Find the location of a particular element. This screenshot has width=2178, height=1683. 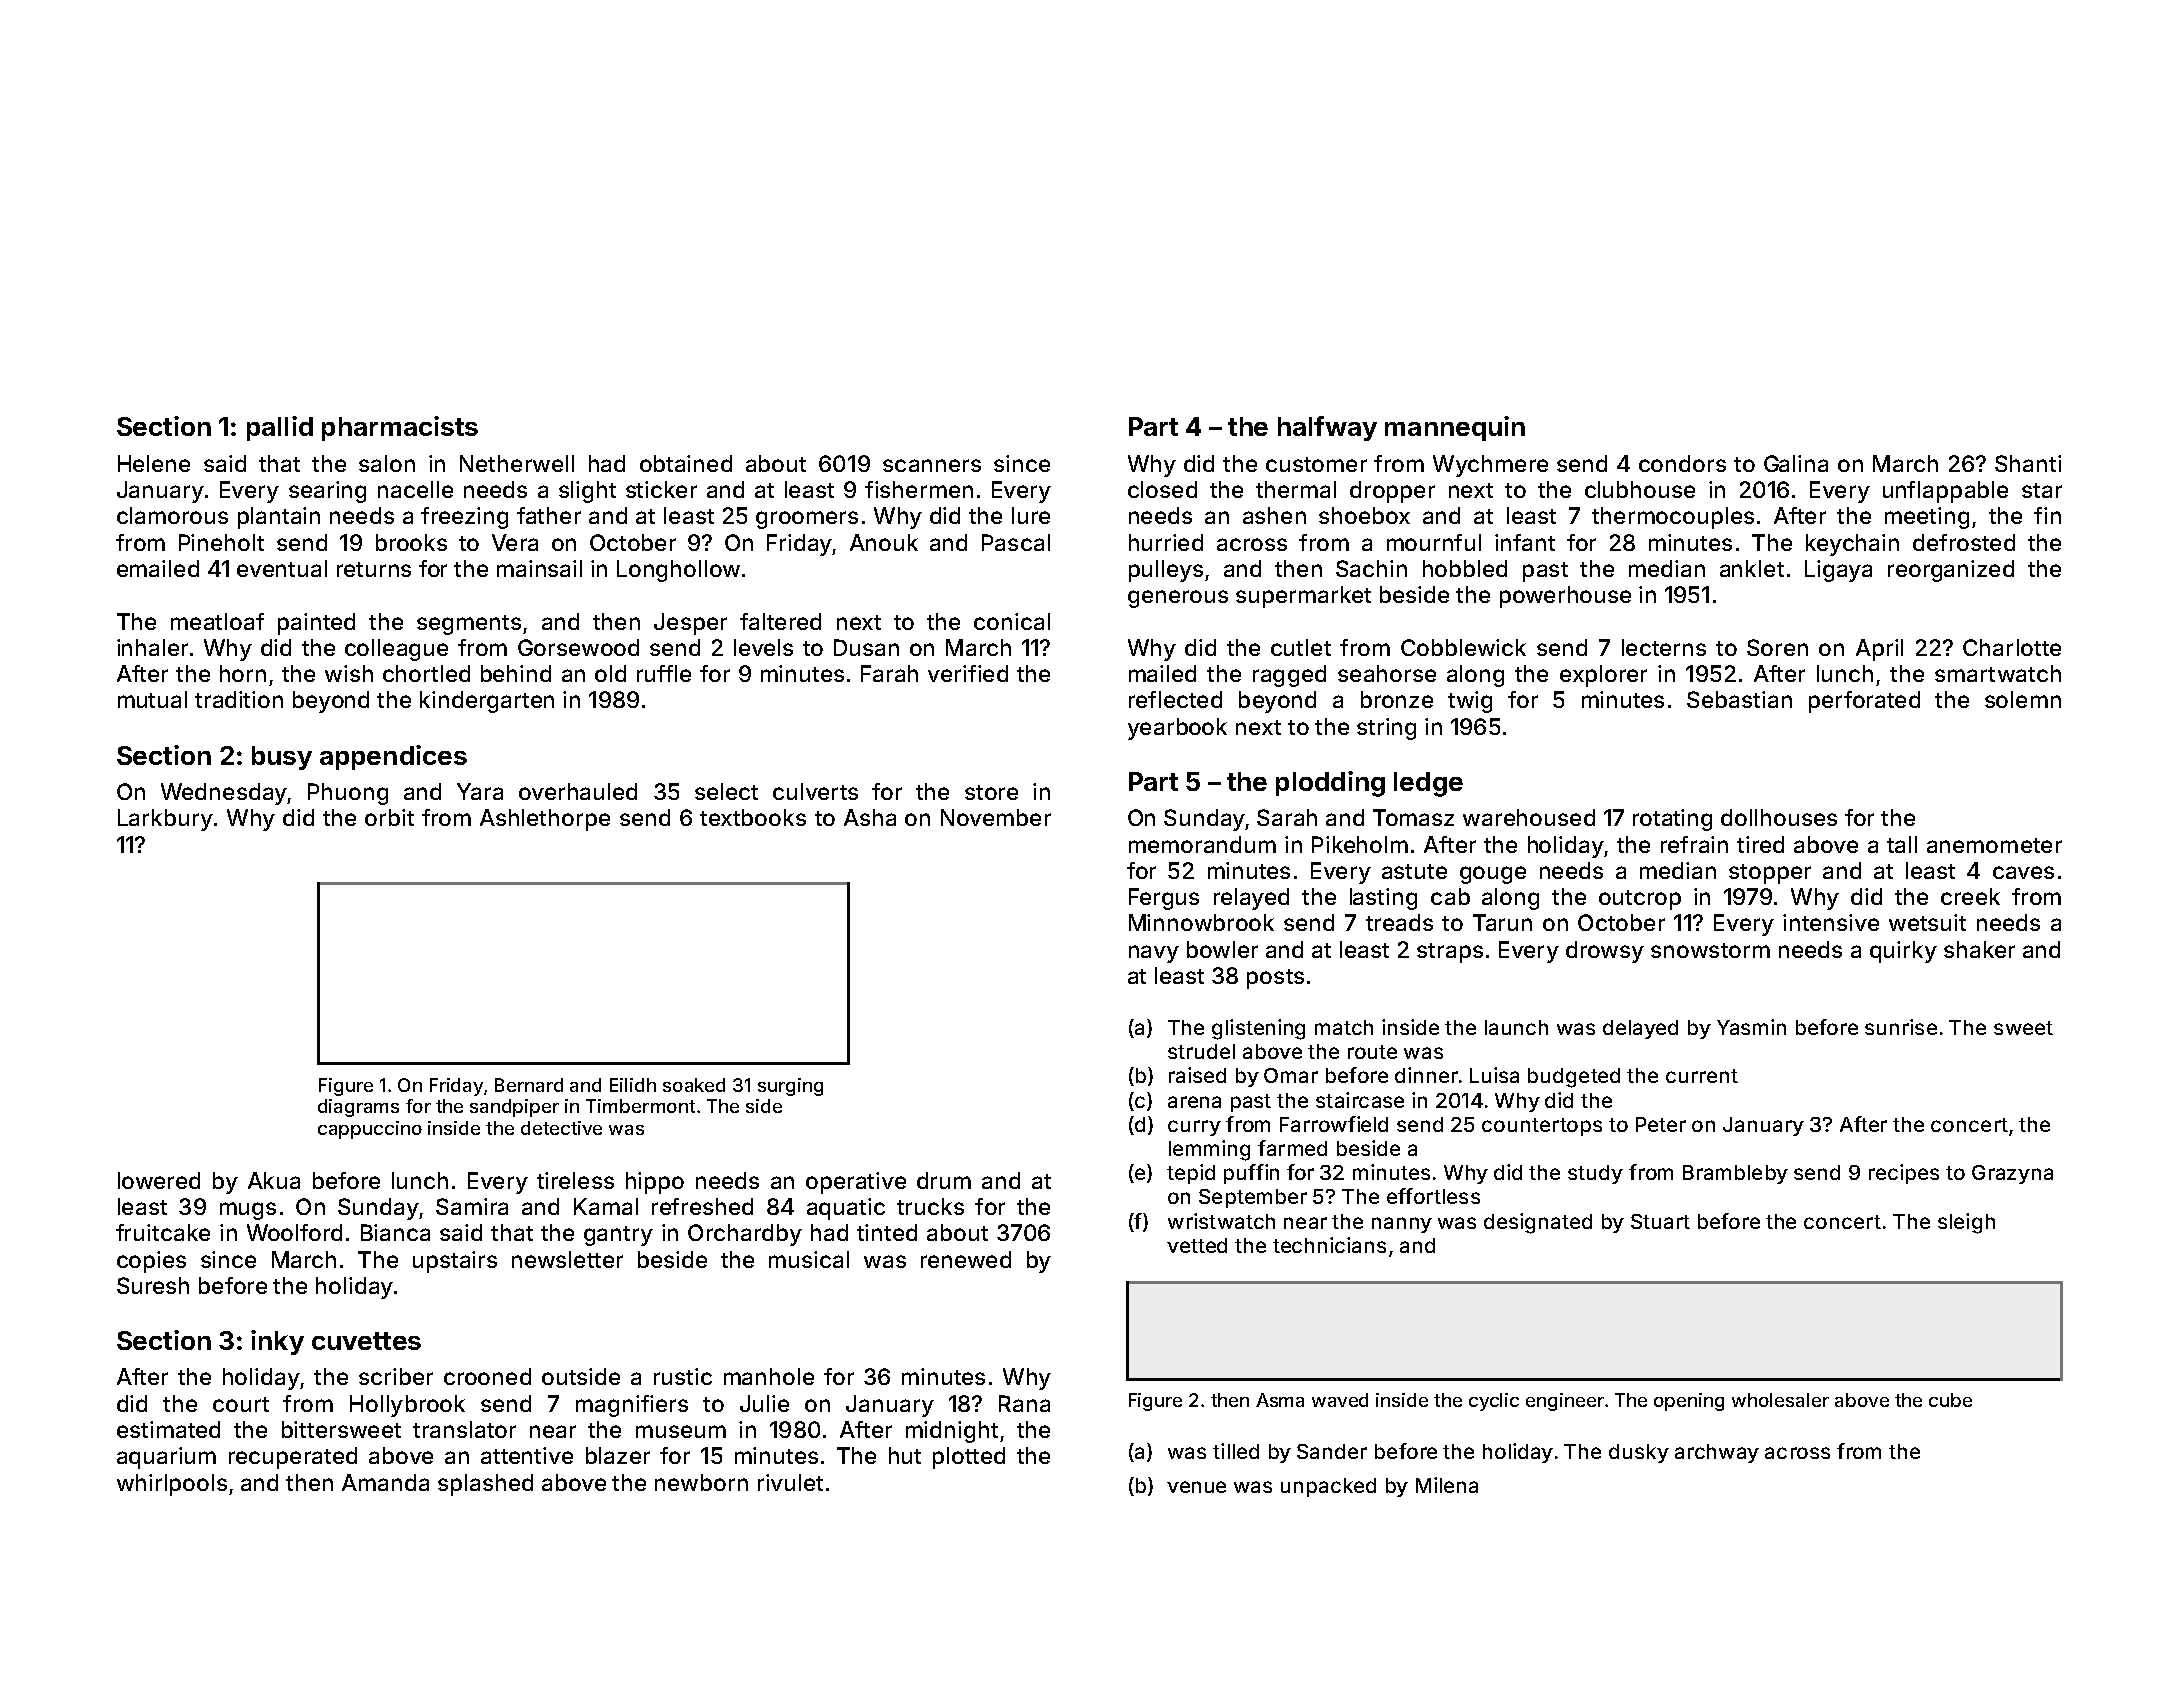

crooned is located at coordinates (487, 1376).
